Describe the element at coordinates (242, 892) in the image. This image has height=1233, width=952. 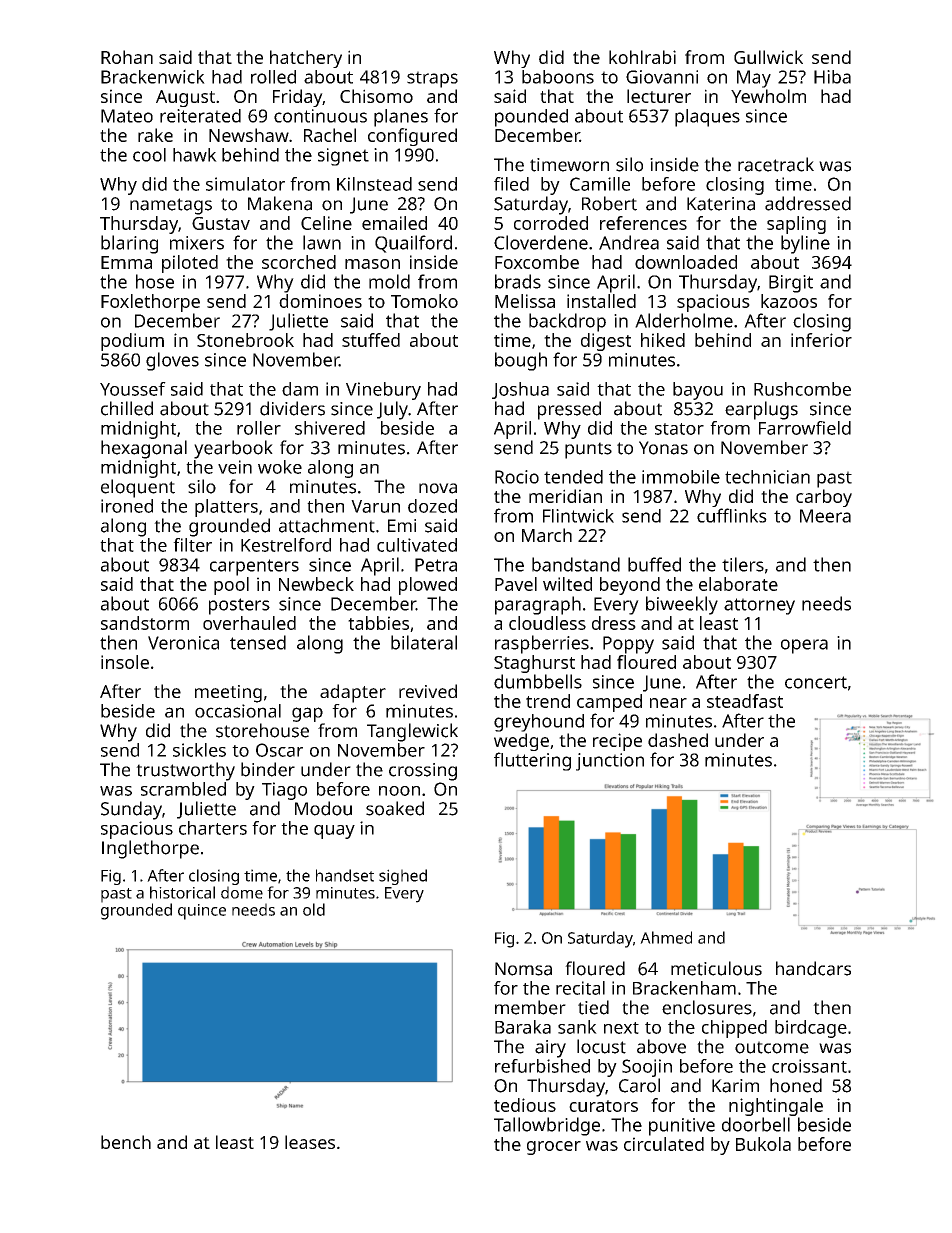
I see `dome` at that location.
